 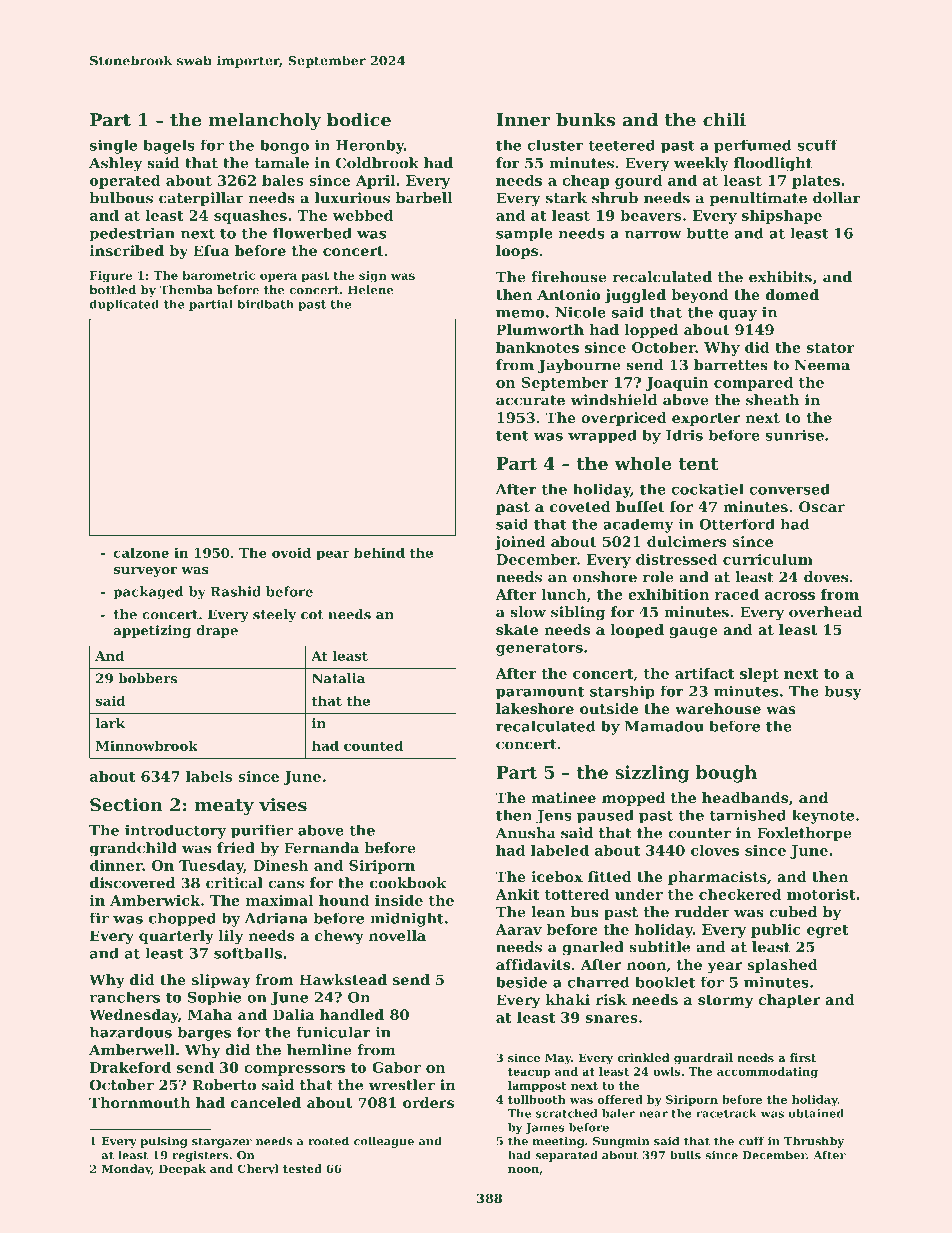 I want to click on floodlight, so click(x=773, y=164).
